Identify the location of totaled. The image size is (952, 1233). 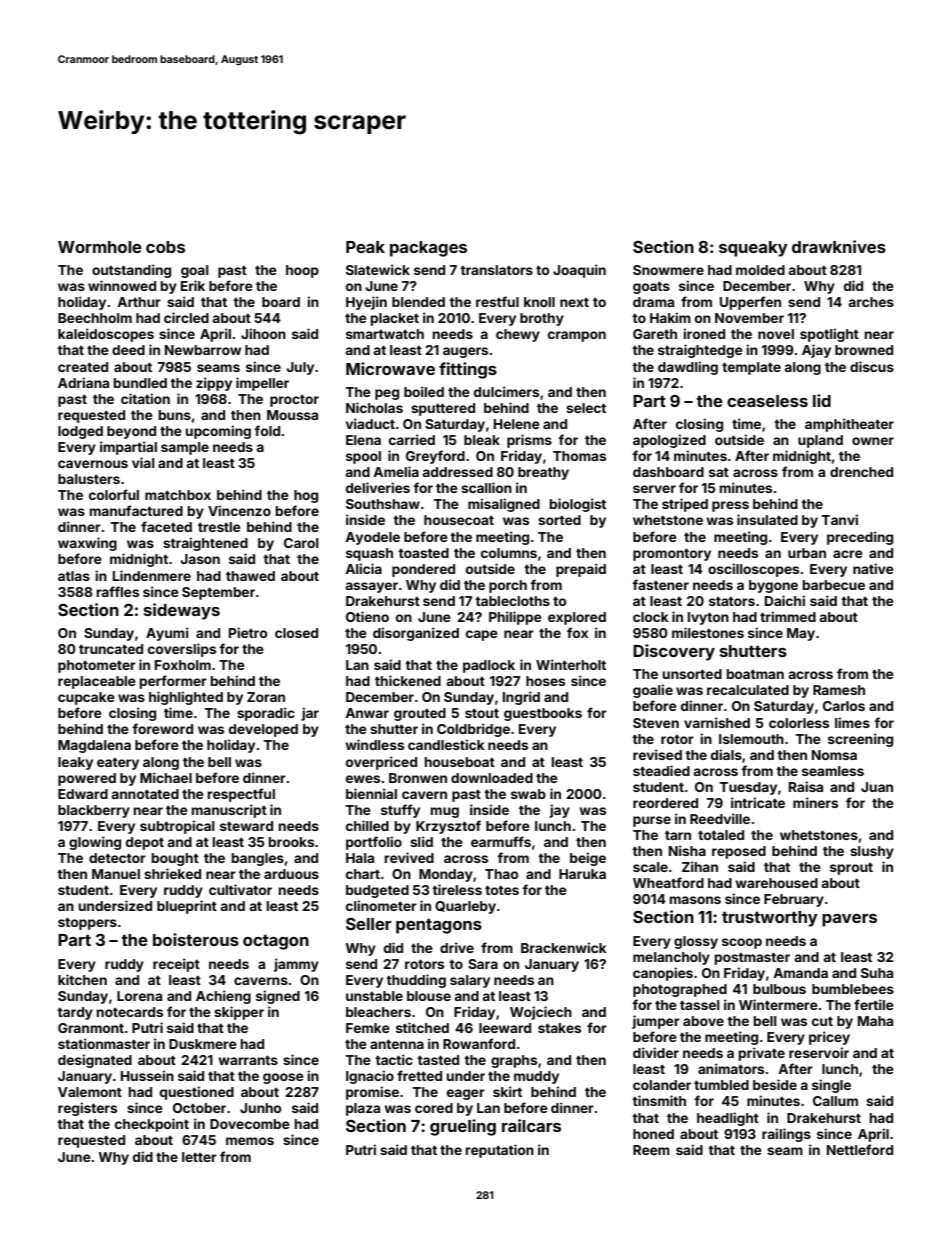
(721, 835).
